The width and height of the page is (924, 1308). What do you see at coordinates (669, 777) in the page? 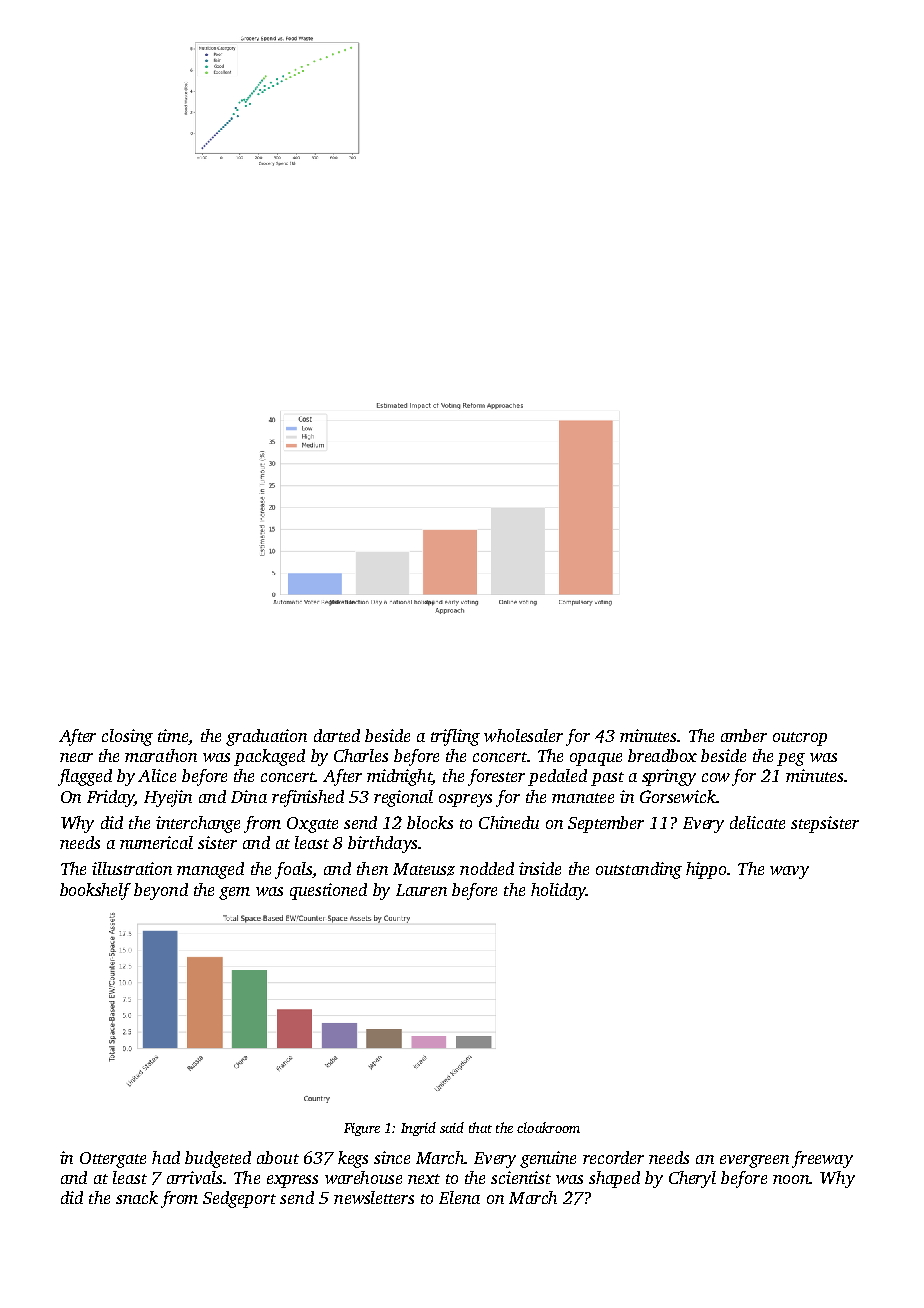
I see `springy` at bounding box center [669, 777].
